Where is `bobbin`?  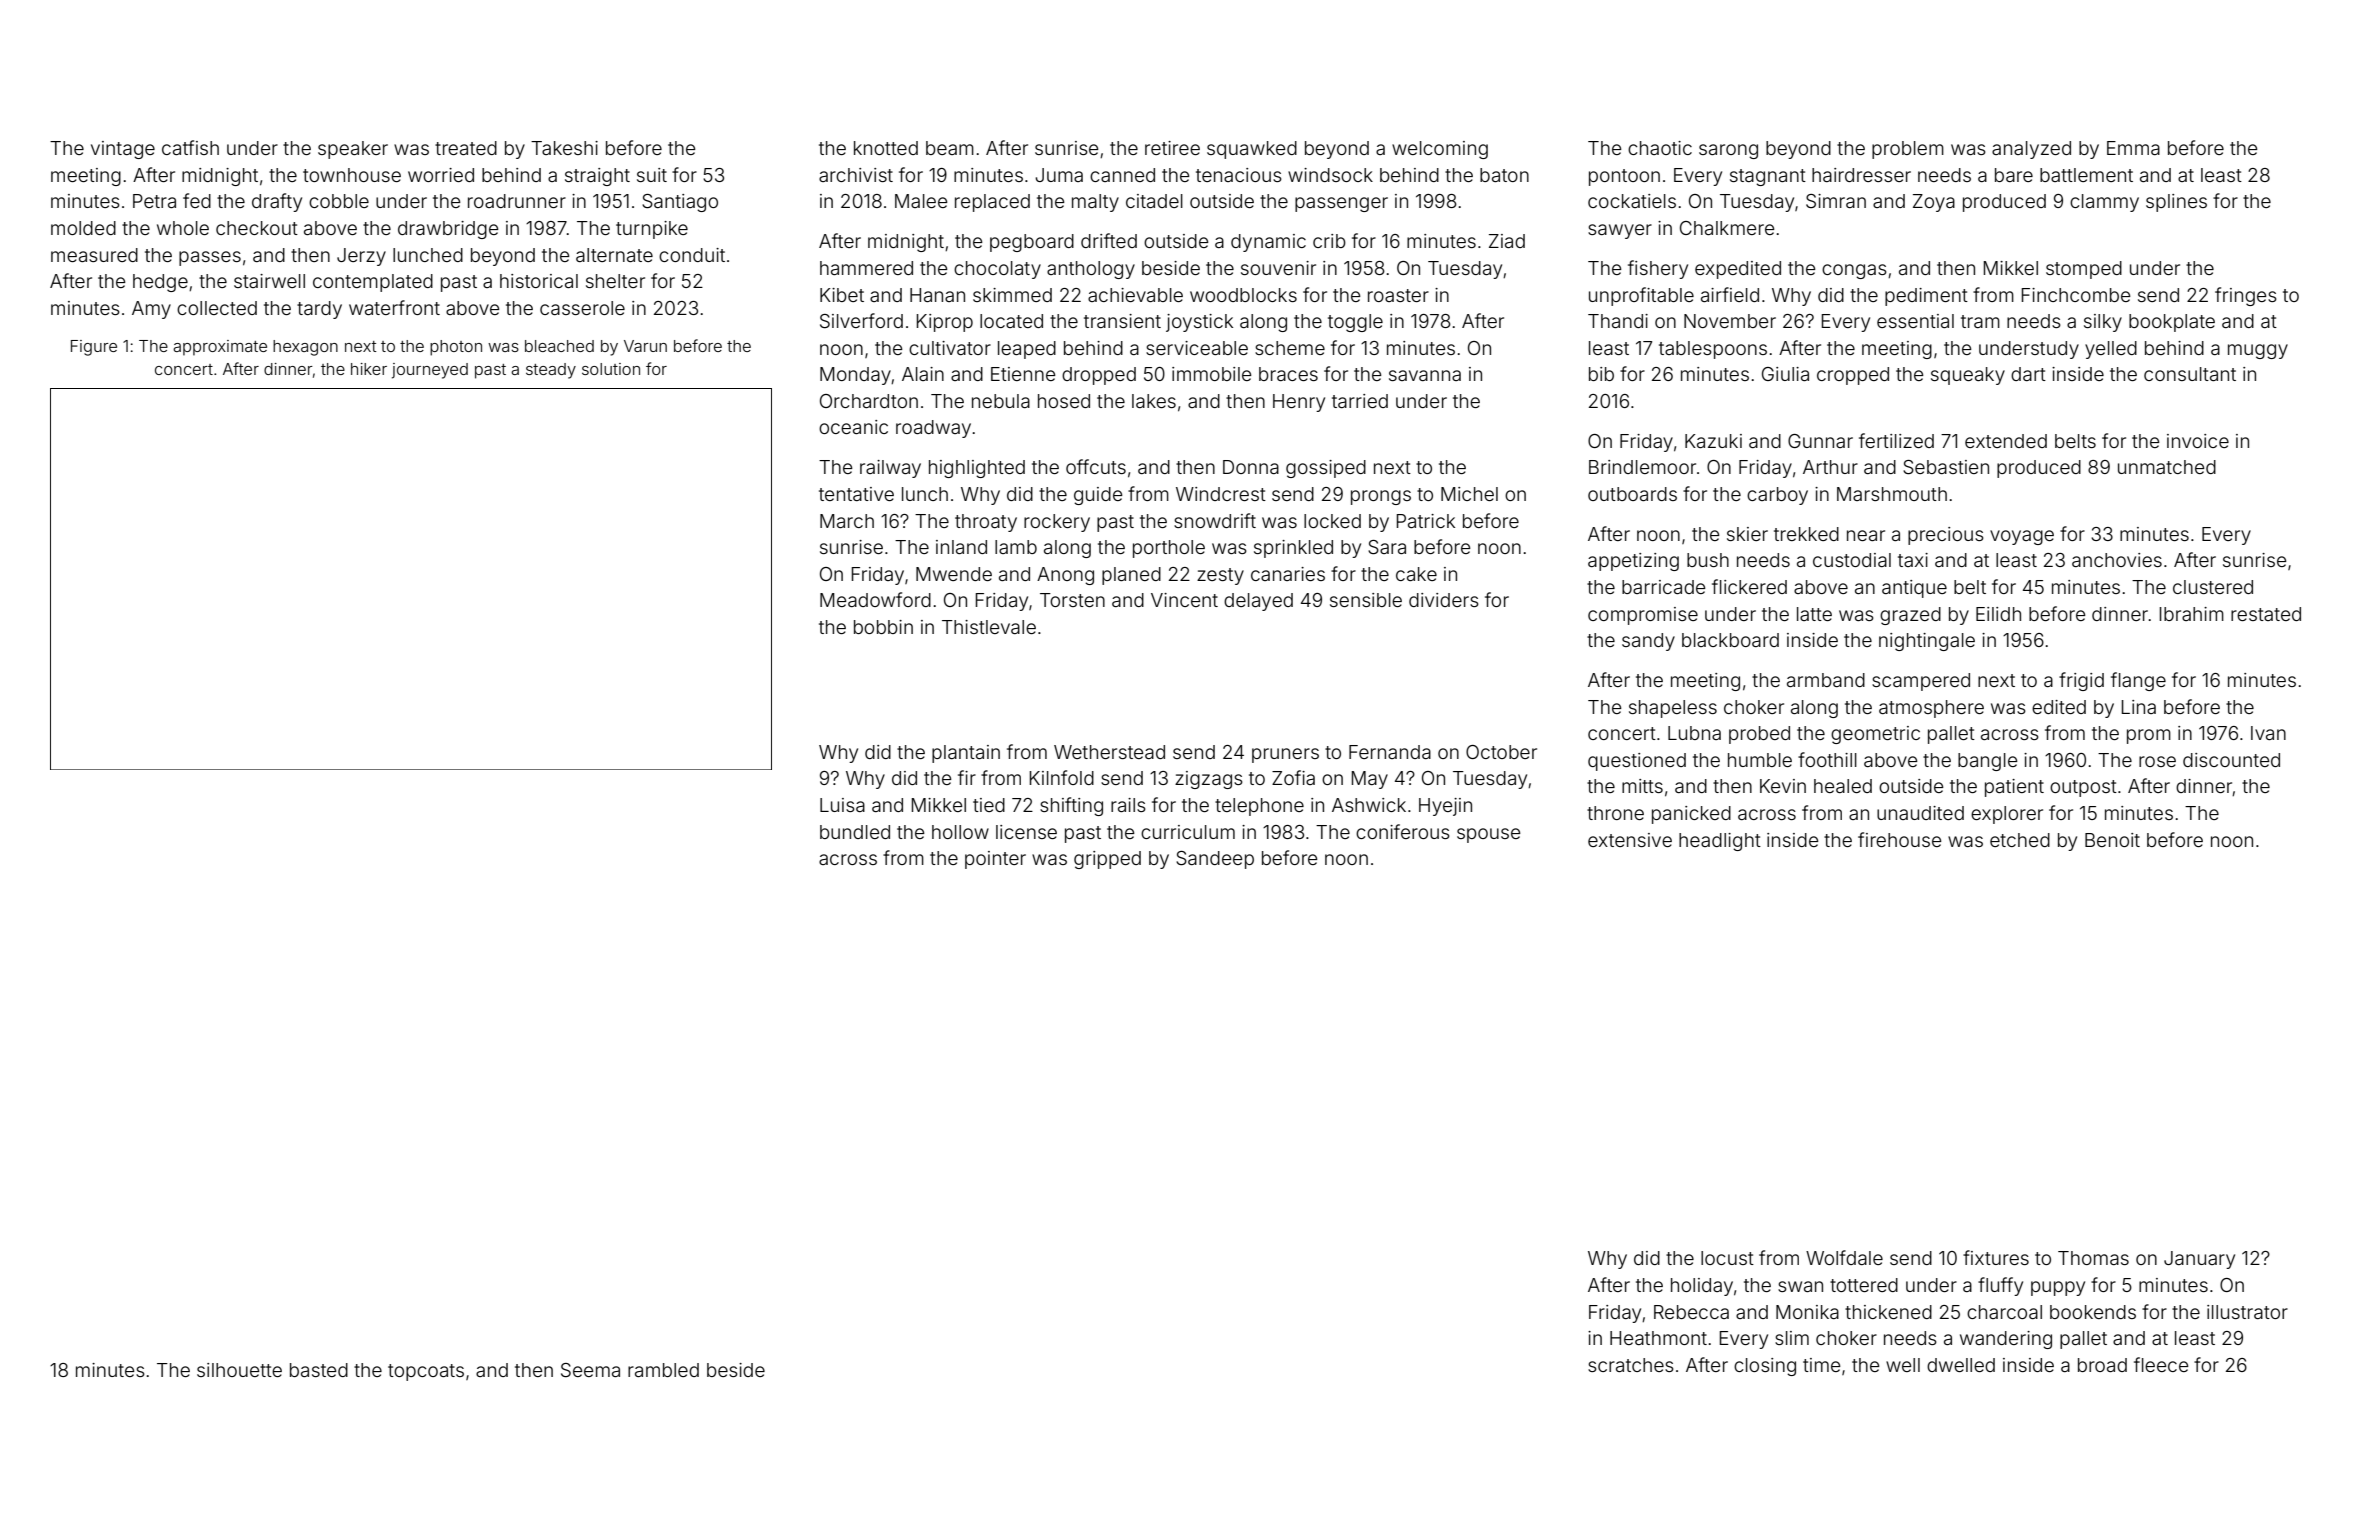 bobbin is located at coordinates (883, 627).
